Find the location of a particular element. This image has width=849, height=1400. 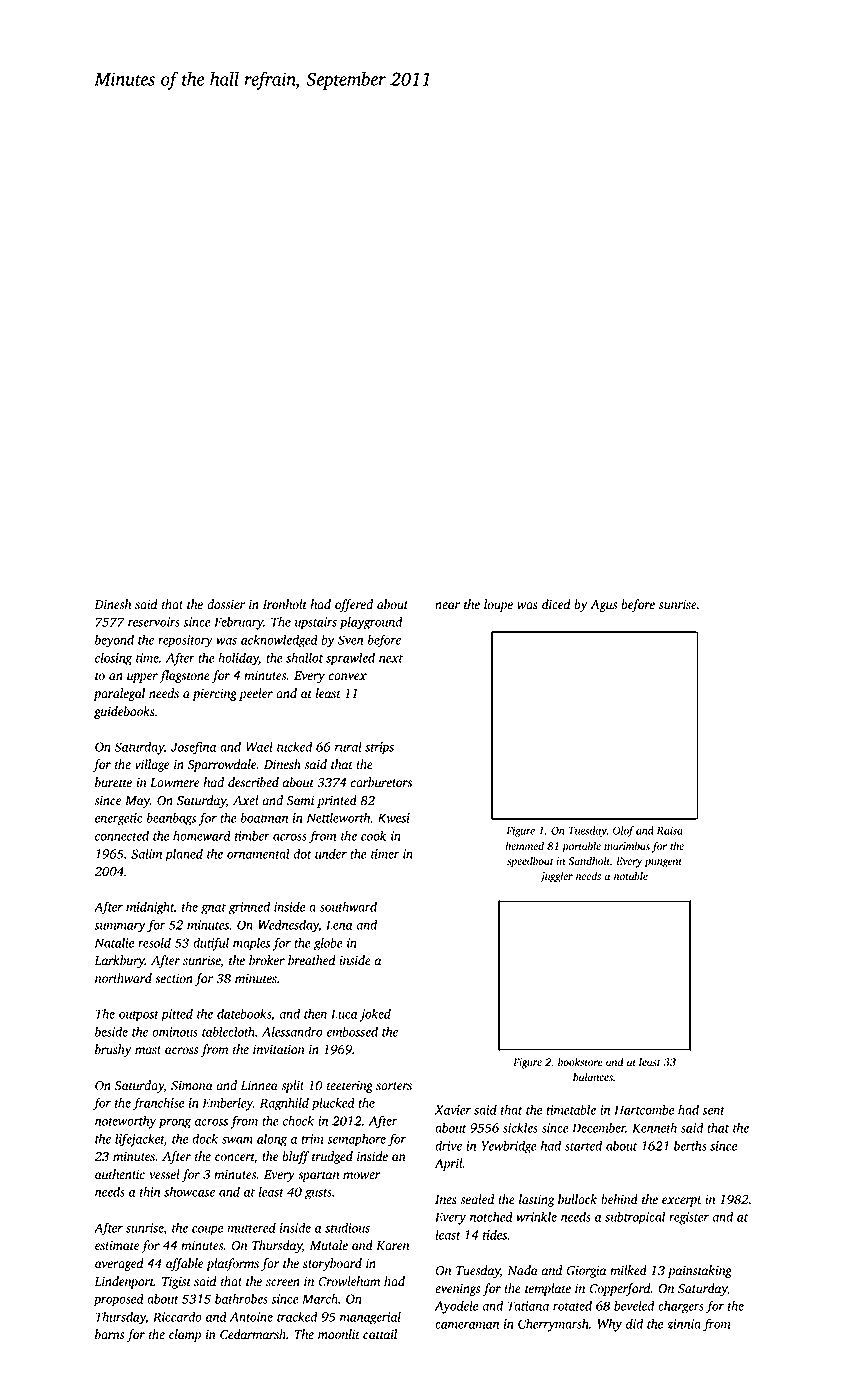

clamp is located at coordinates (185, 1335).
